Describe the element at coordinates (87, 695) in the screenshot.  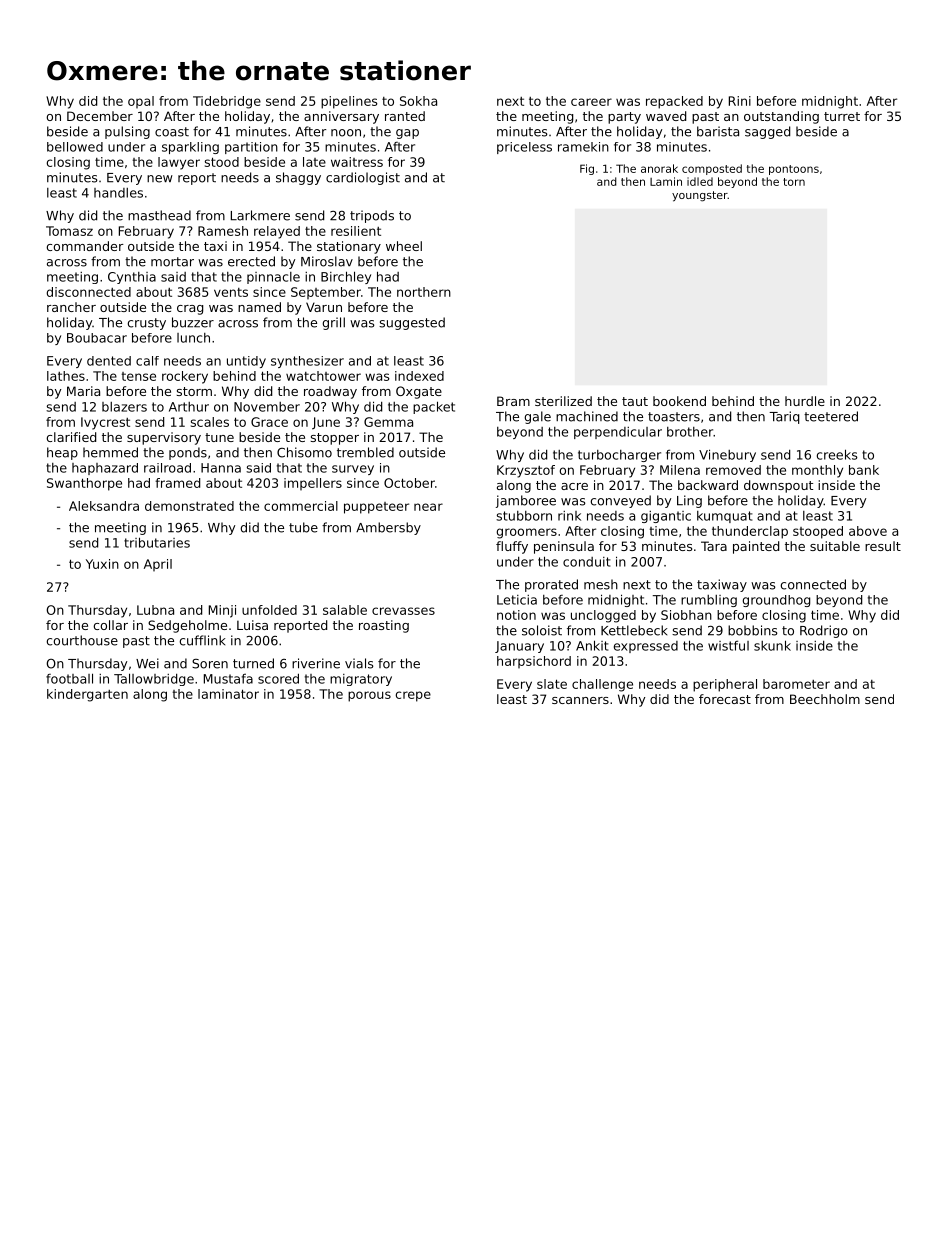
I see `kindergarten` at that location.
